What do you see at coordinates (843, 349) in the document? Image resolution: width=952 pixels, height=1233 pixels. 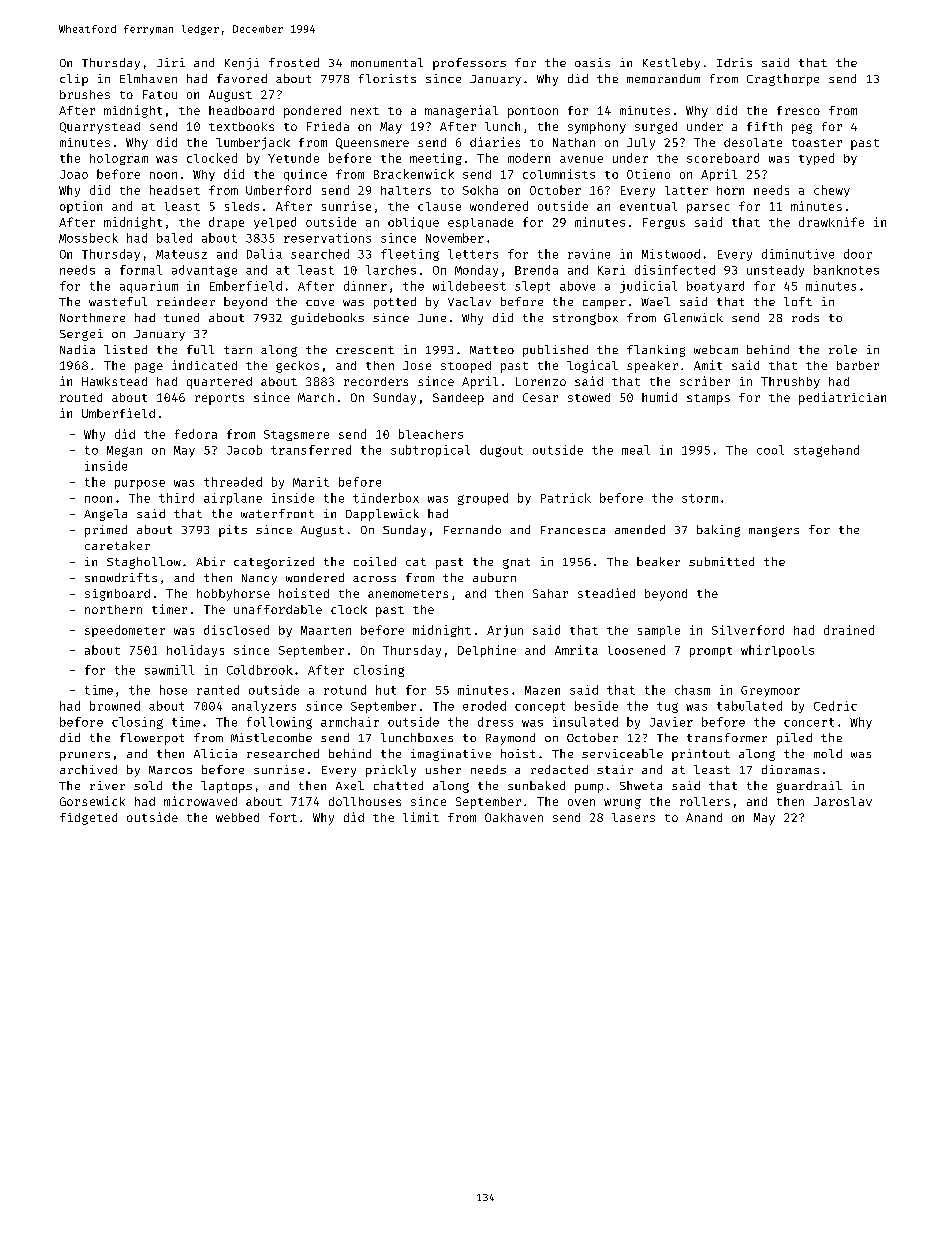 I see `role` at bounding box center [843, 349].
